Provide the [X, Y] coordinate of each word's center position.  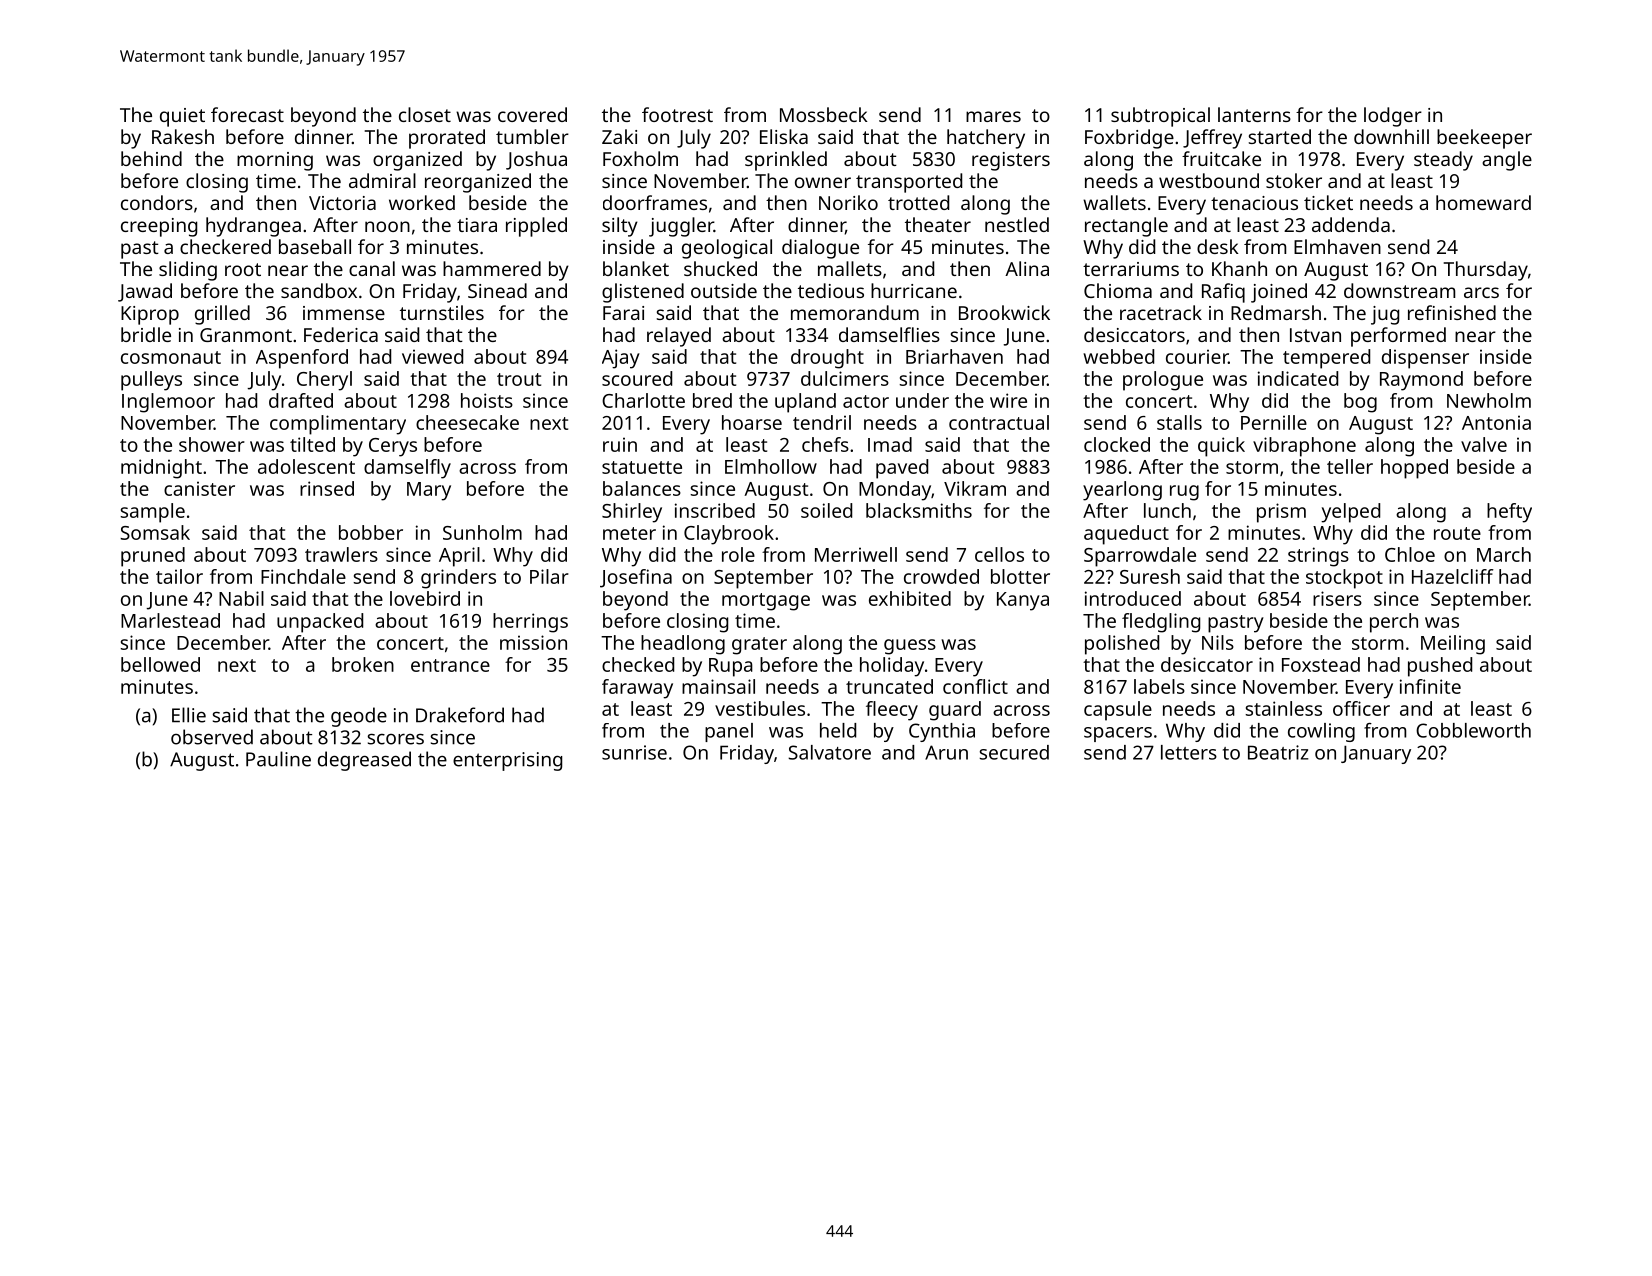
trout [519, 379]
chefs [825, 444]
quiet [182, 117]
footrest [677, 114]
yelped [1350, 513]
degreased [364, 761]
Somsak [155, 532]
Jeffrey [1212, 139]
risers [1337, 598]
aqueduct [1126, 535]
